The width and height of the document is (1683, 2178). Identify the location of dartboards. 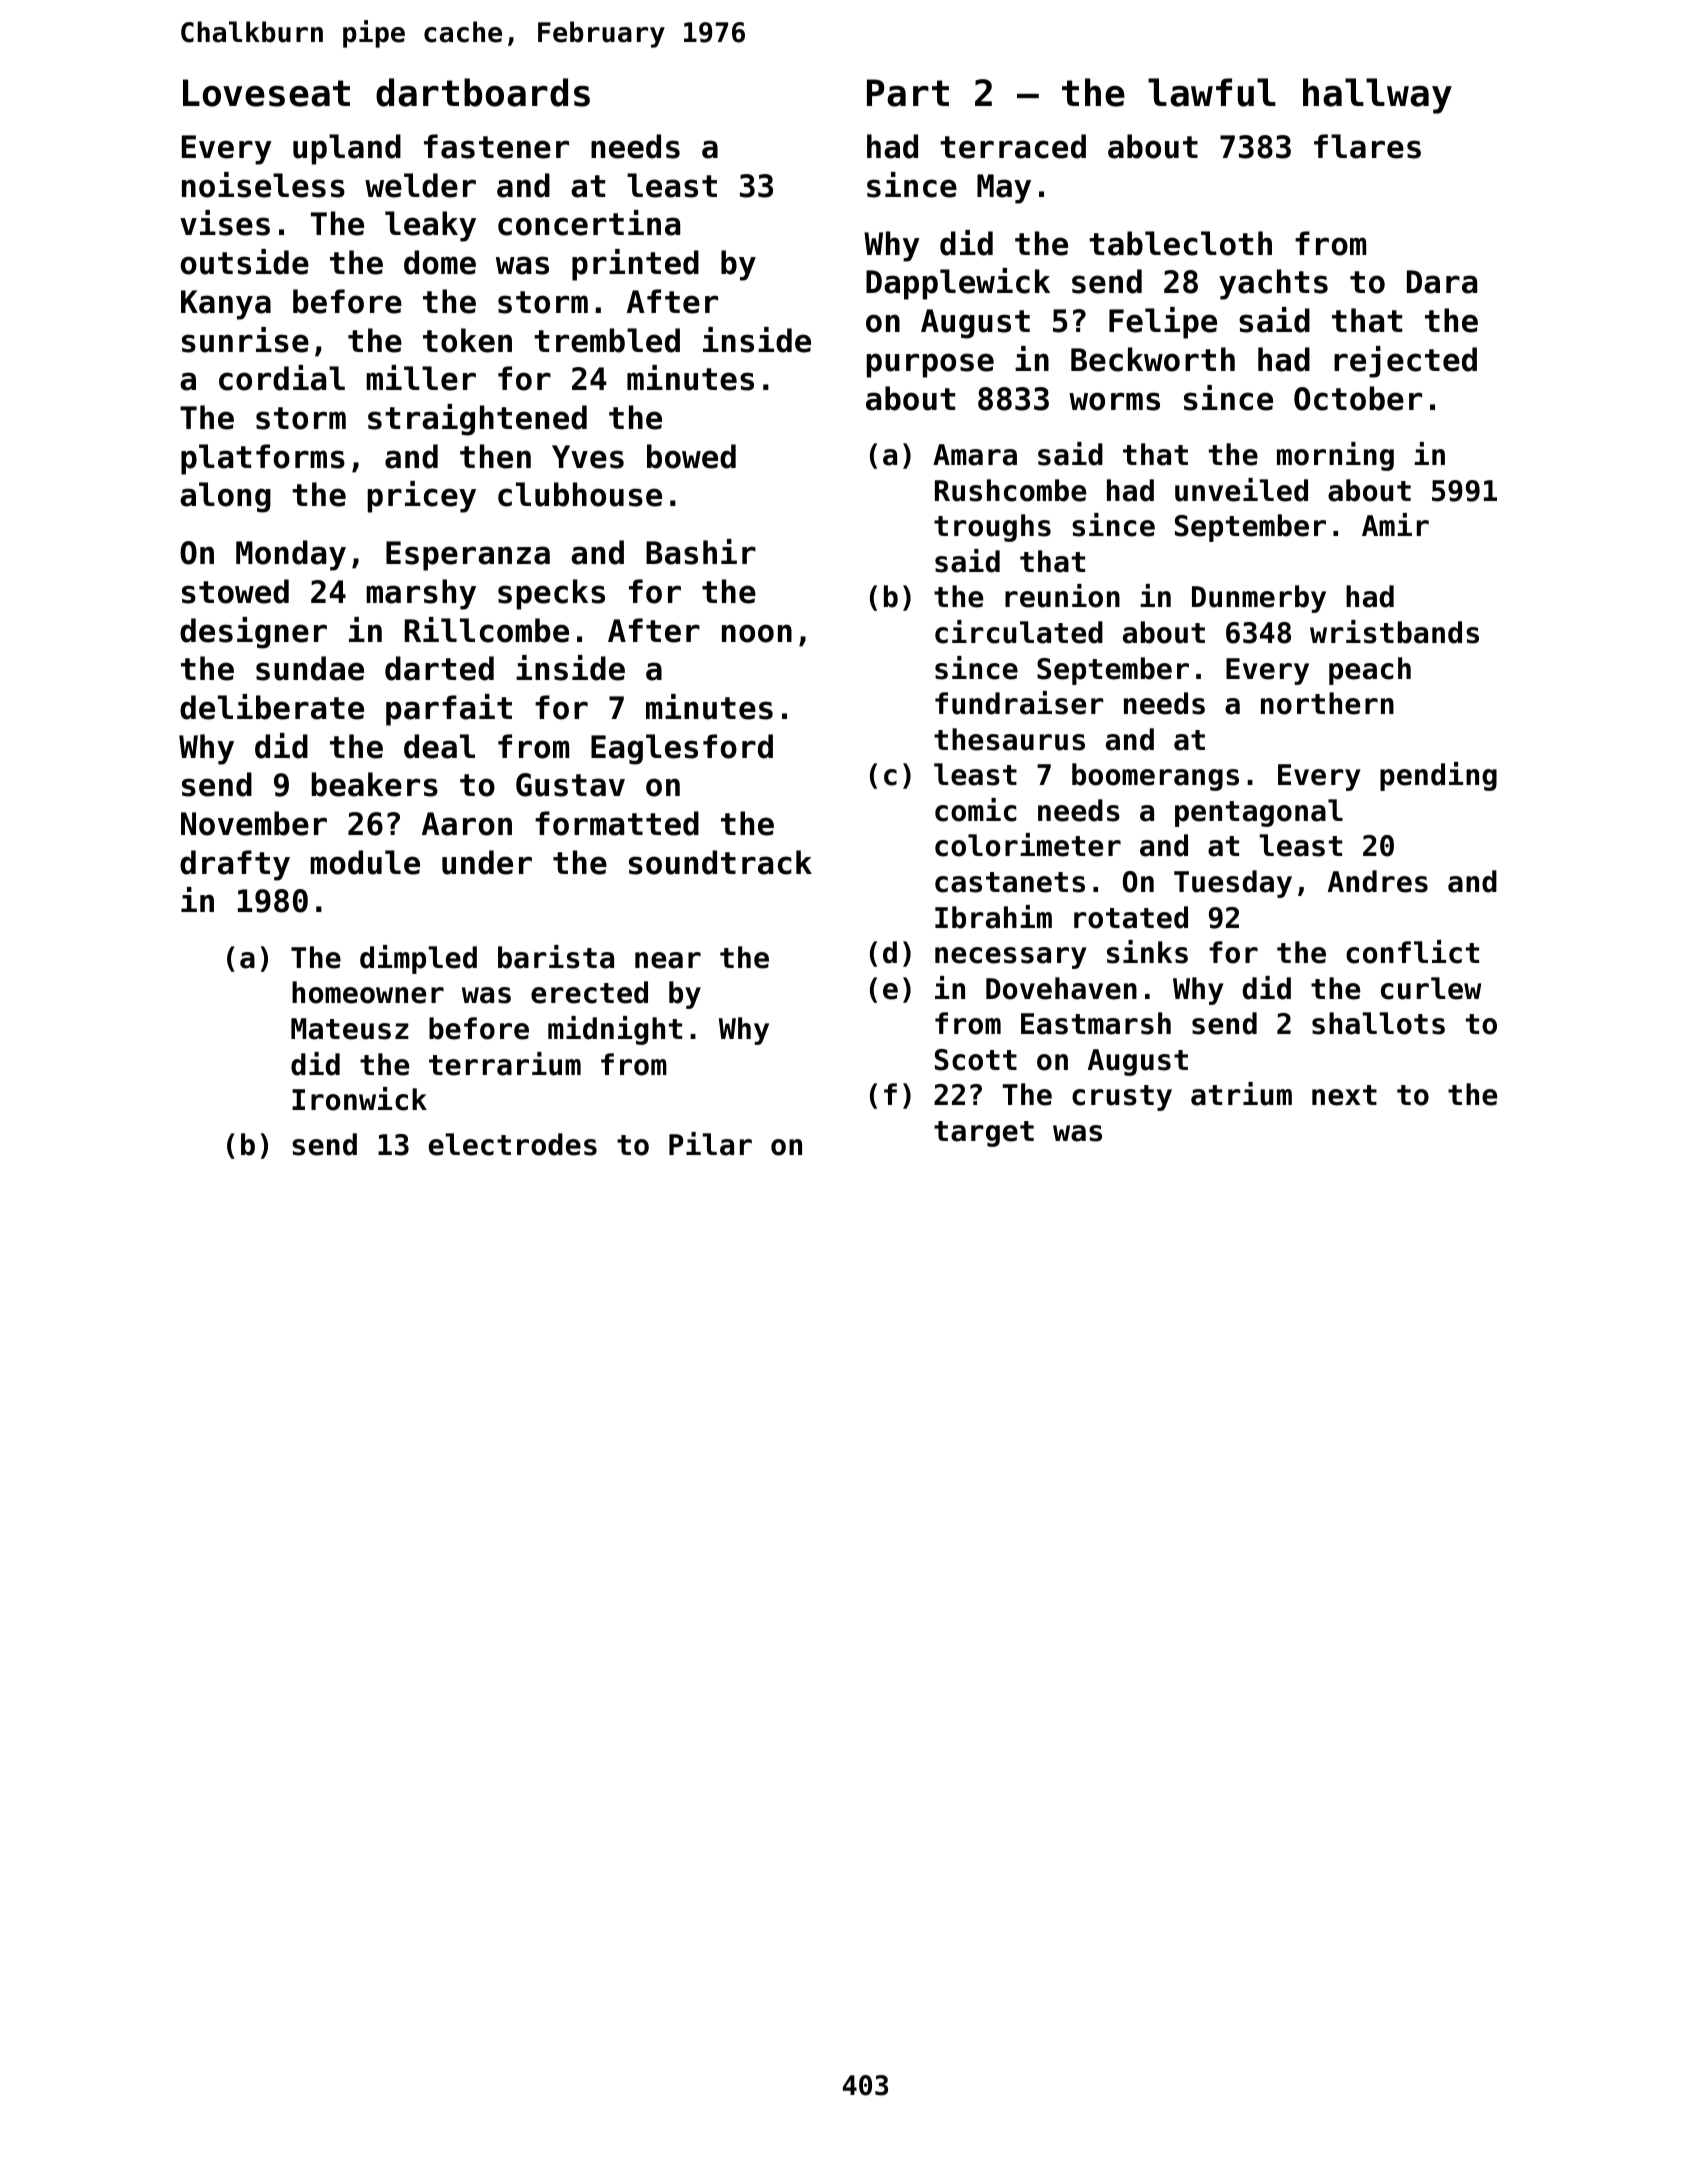
(483, 92).
